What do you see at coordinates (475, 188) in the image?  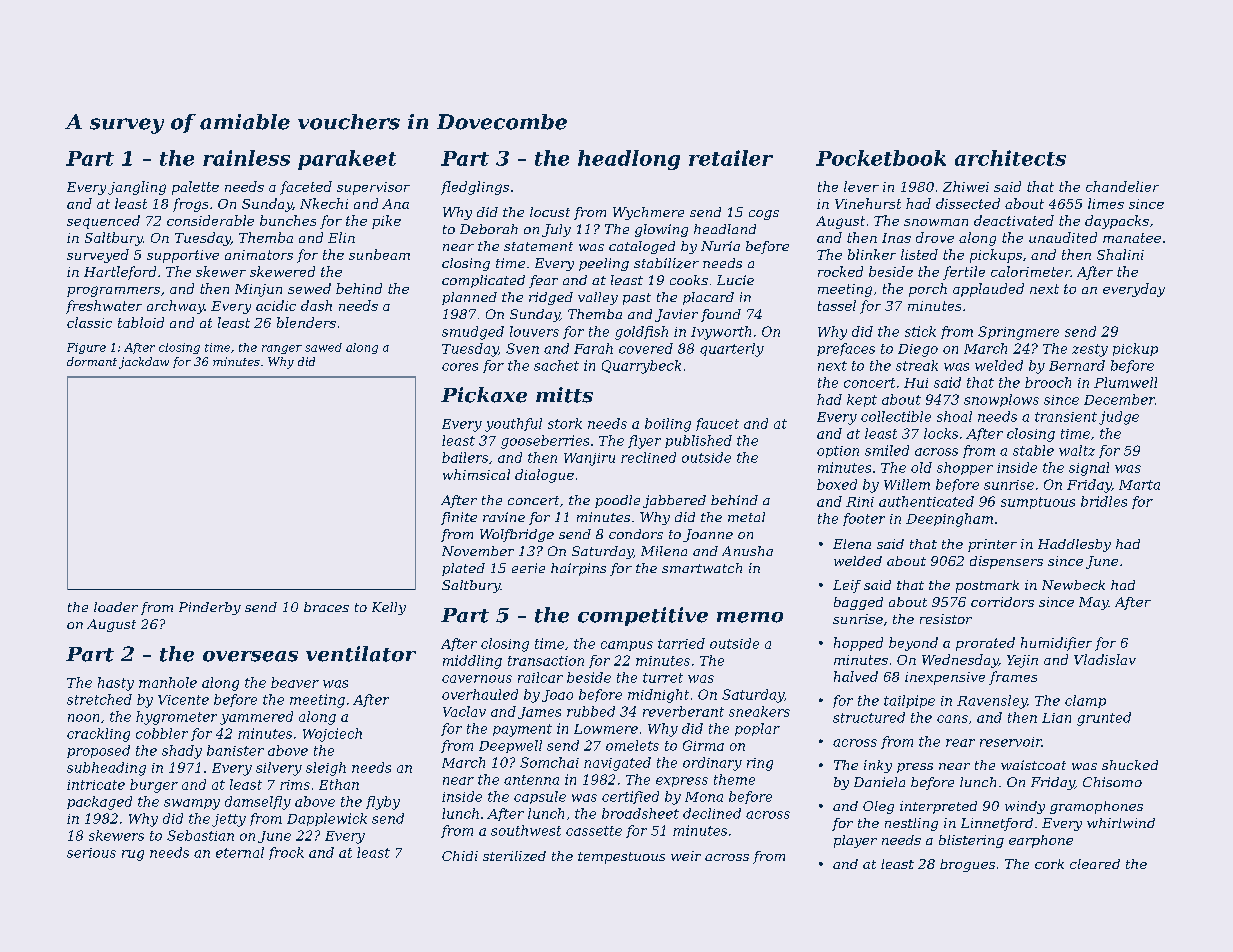 I see `fledglings` at bounding box center [475, 188].
